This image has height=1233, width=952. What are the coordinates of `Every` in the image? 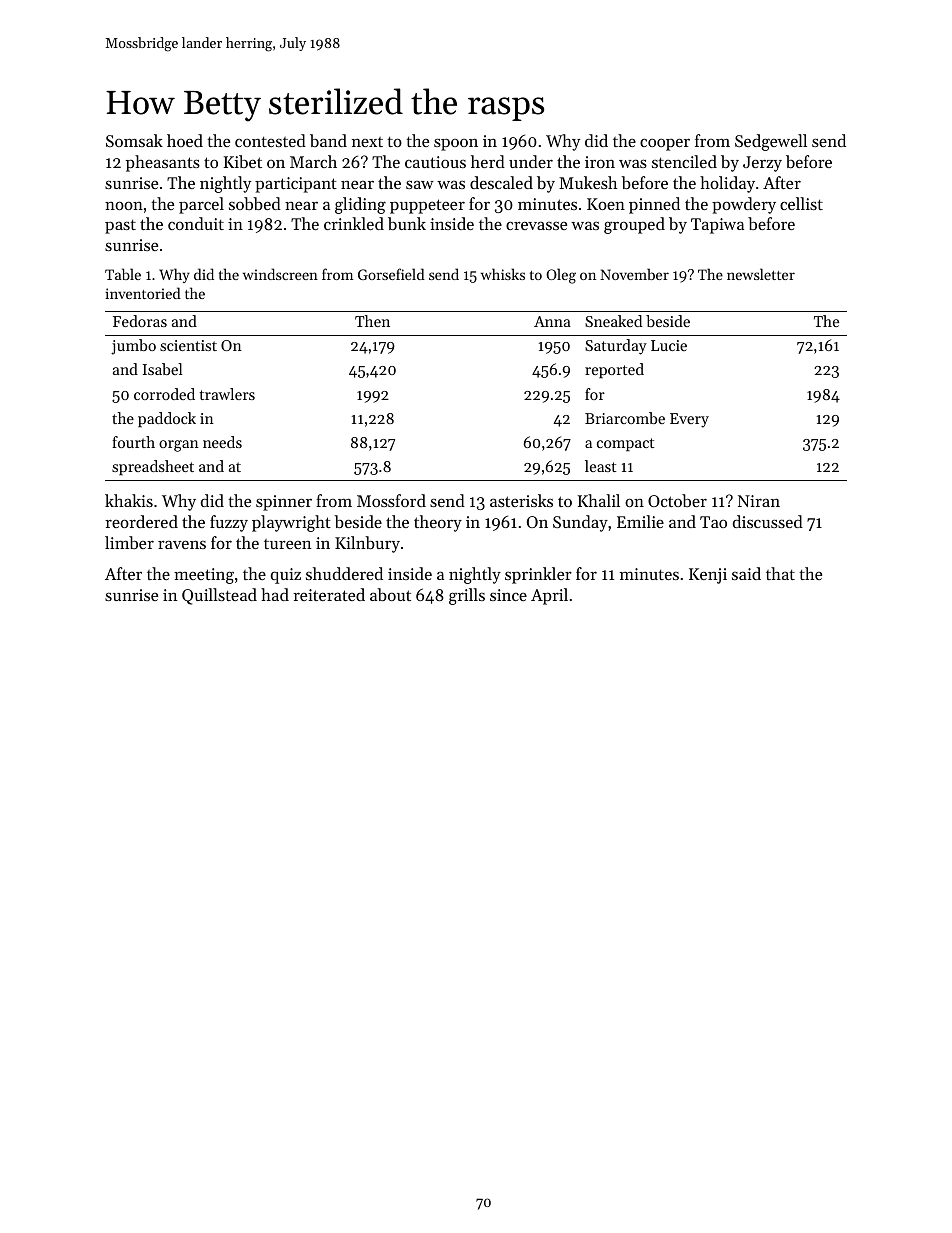 It's located at (689, 420).
